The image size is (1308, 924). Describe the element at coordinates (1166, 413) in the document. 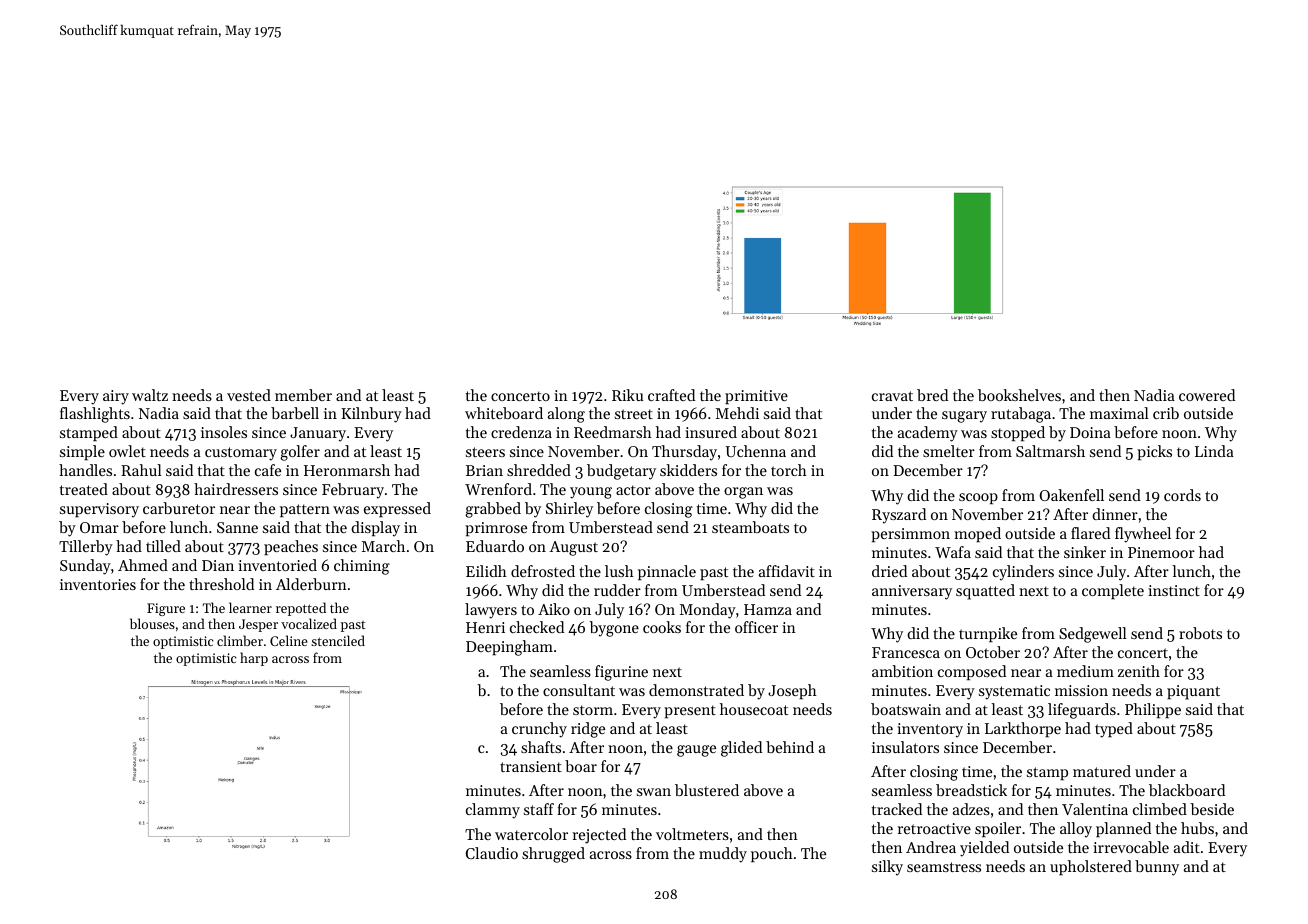

I see `crib` at that location.
